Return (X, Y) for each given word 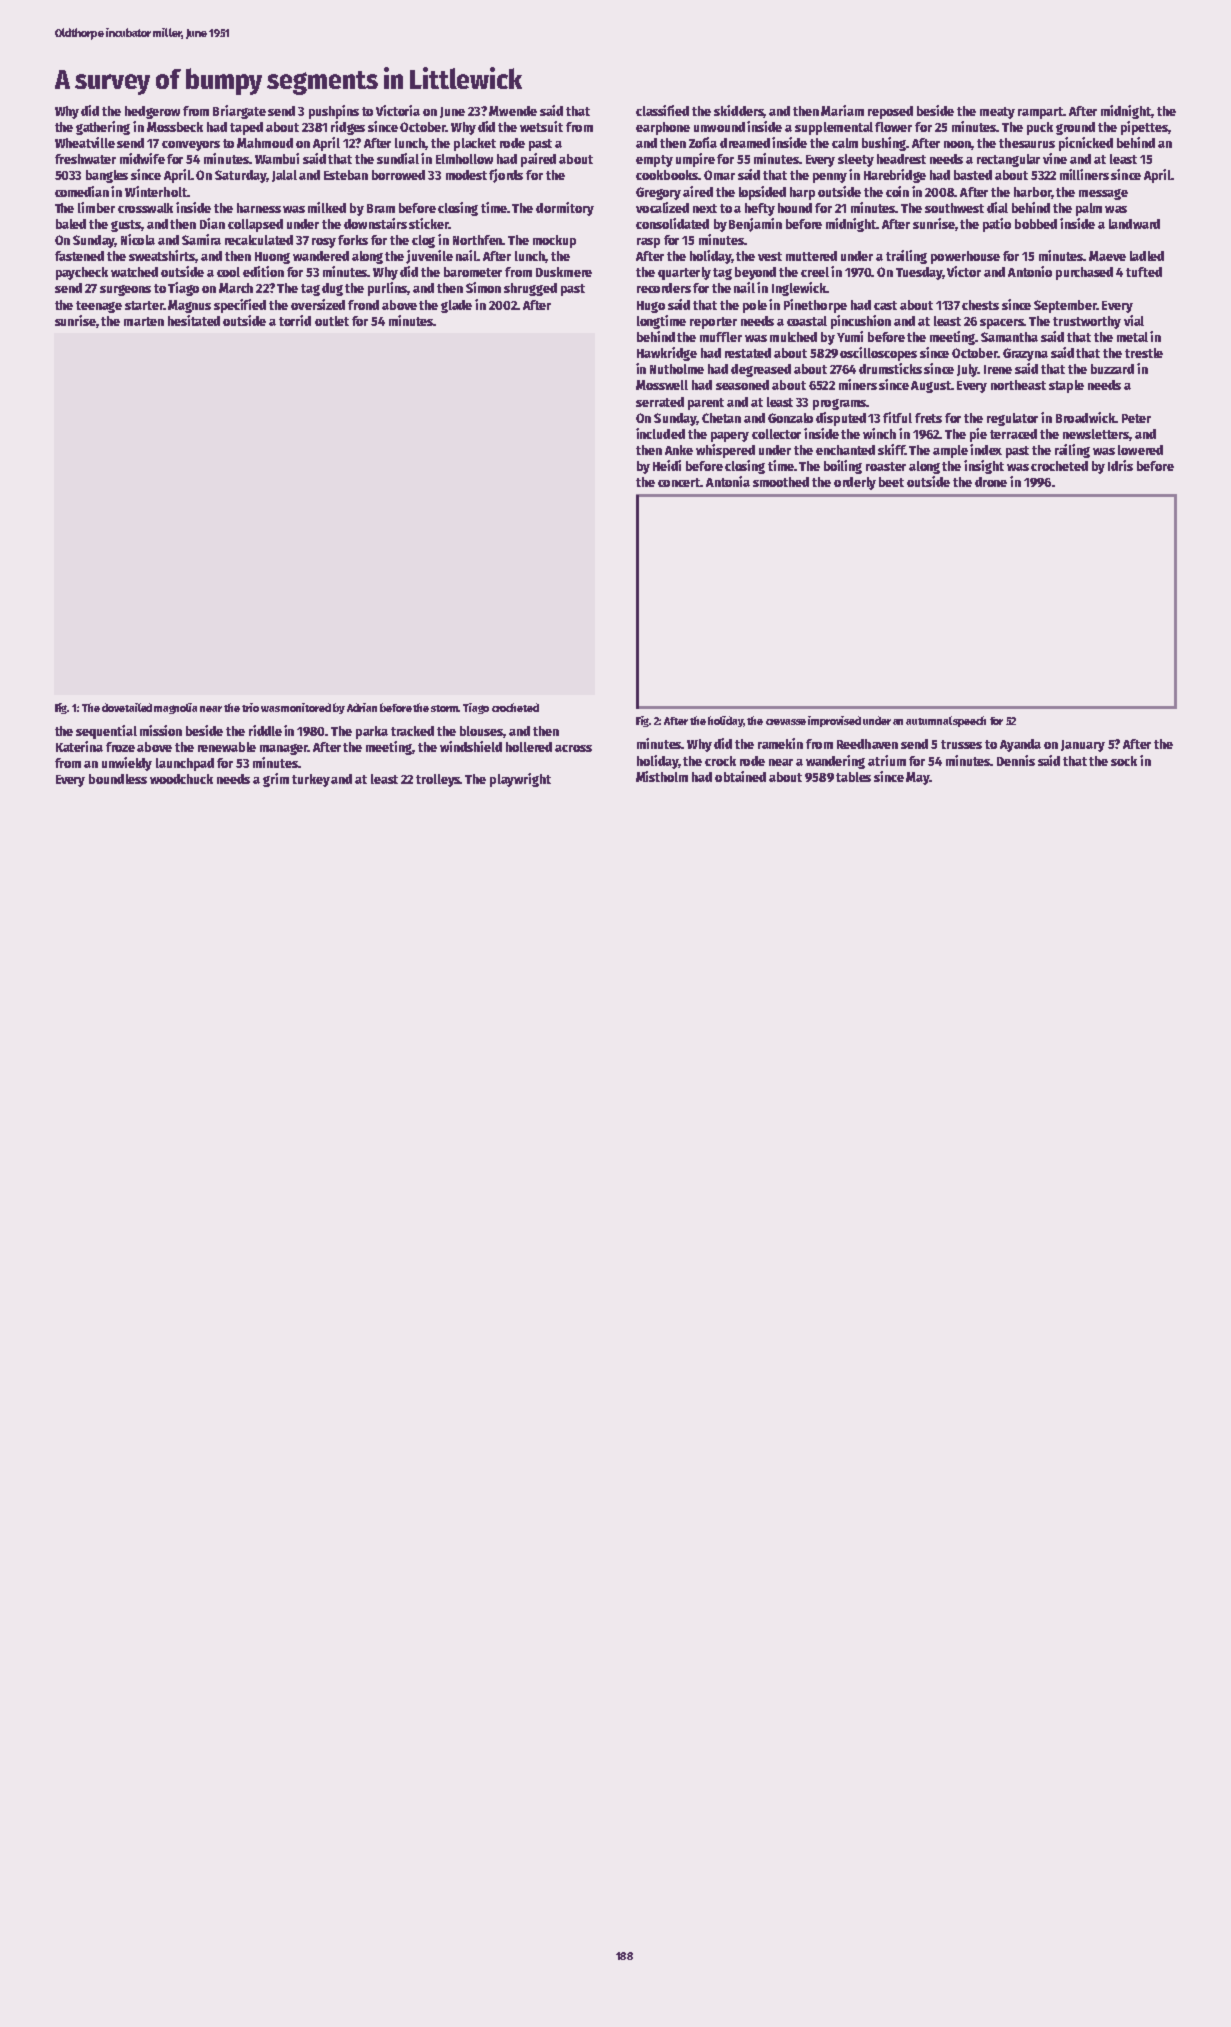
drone (991, 482)
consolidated (672, 223)
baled (71, 224)
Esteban (346, 175)
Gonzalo (790, 418)
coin (897, 191)
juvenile (429, 257)
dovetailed (127, 707)
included (660, 433)
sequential (106, 732)
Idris (1120, 465)
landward (1134, 224)
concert (679, 482)
